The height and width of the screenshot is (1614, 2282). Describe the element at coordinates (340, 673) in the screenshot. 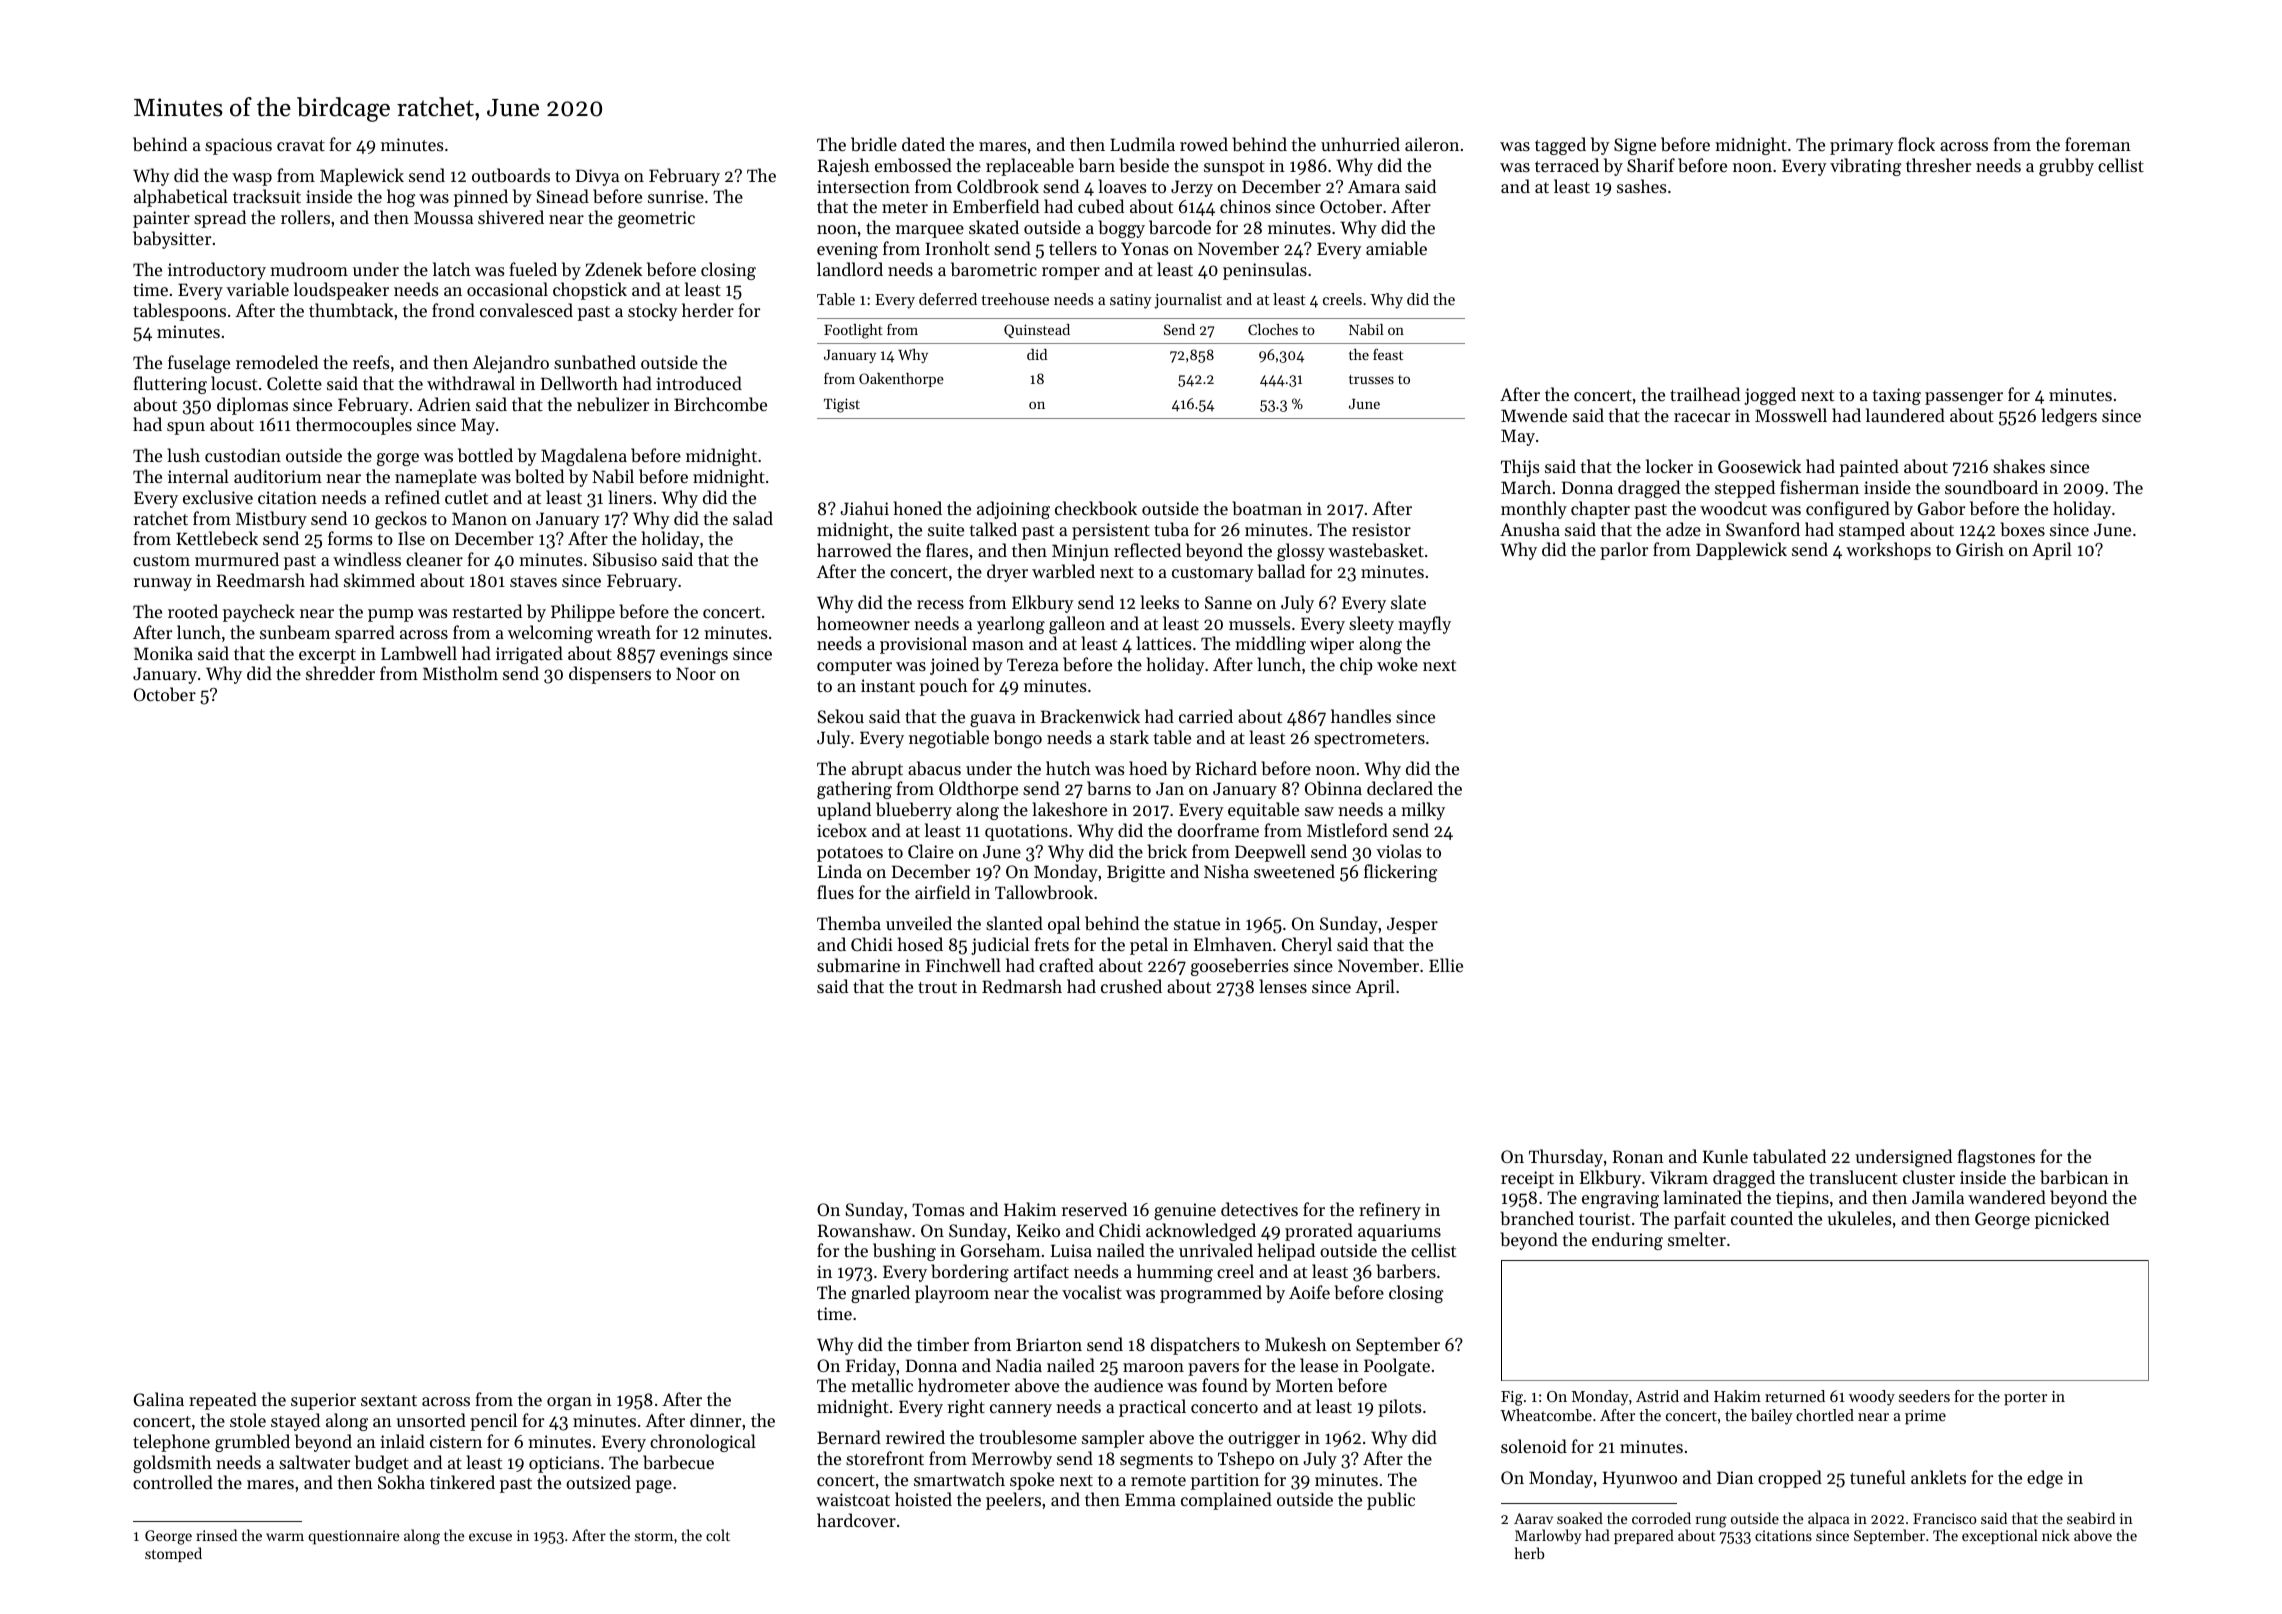

I see `shredder` at that location.
